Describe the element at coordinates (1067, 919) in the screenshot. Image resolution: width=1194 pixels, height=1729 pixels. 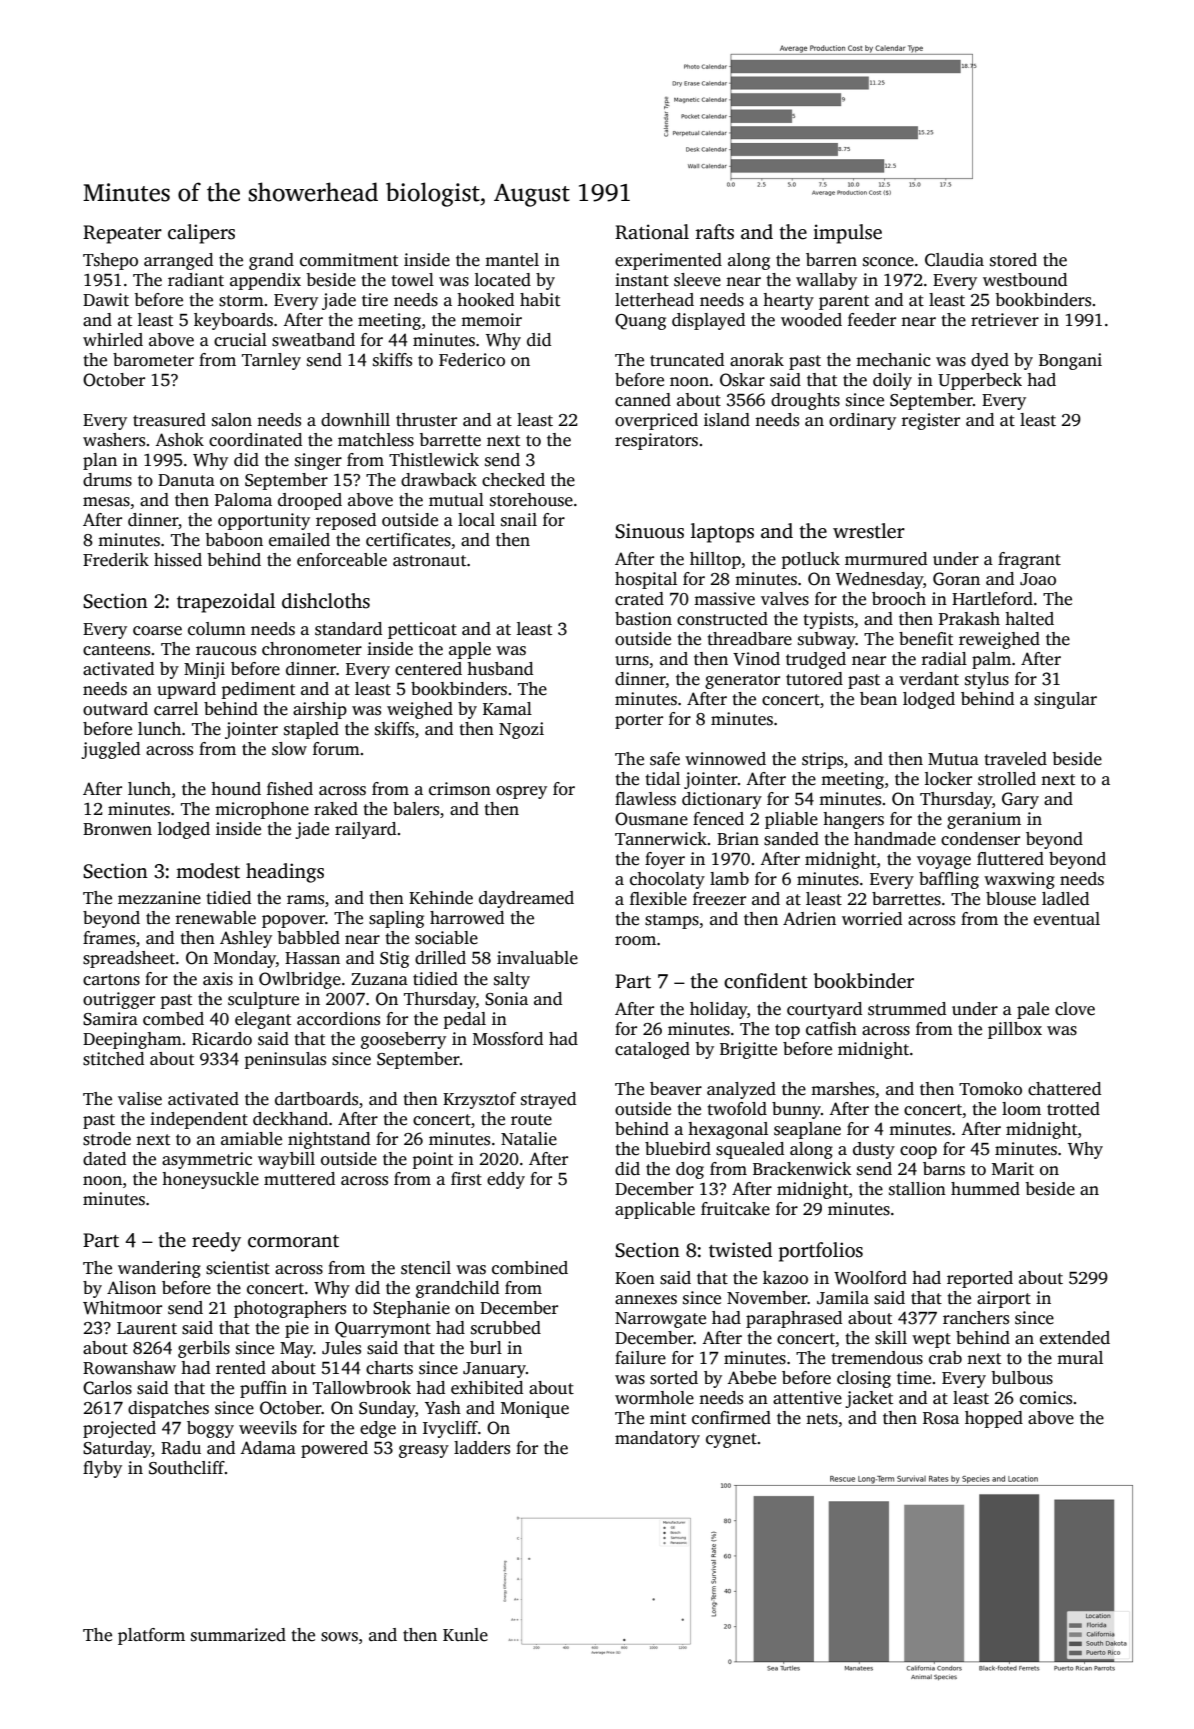
I see `eventual` at that location.
